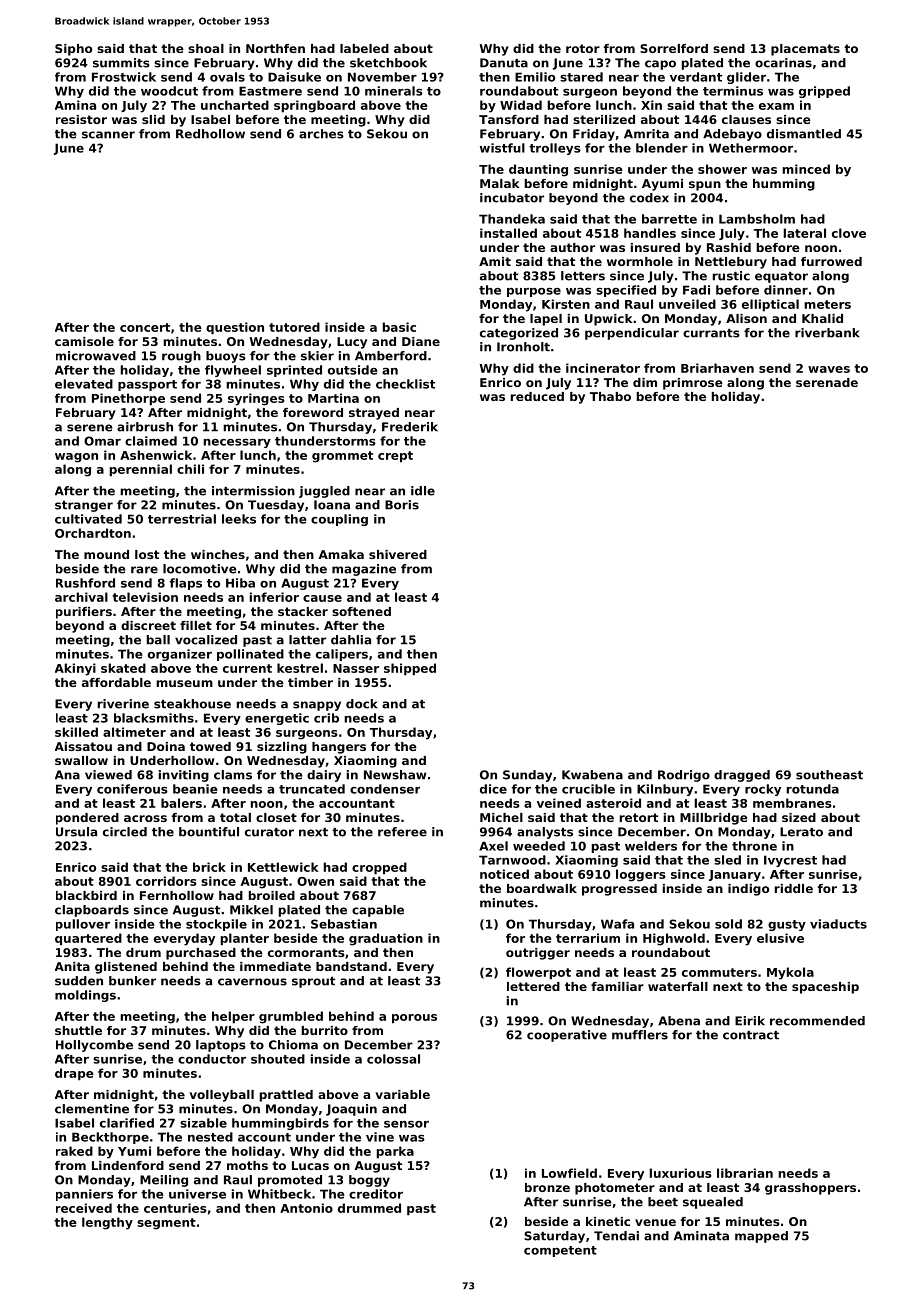 Image resolution: width=924 pixels, height=1308 pixels. I want to click on waterfall, so click(678, 986).
